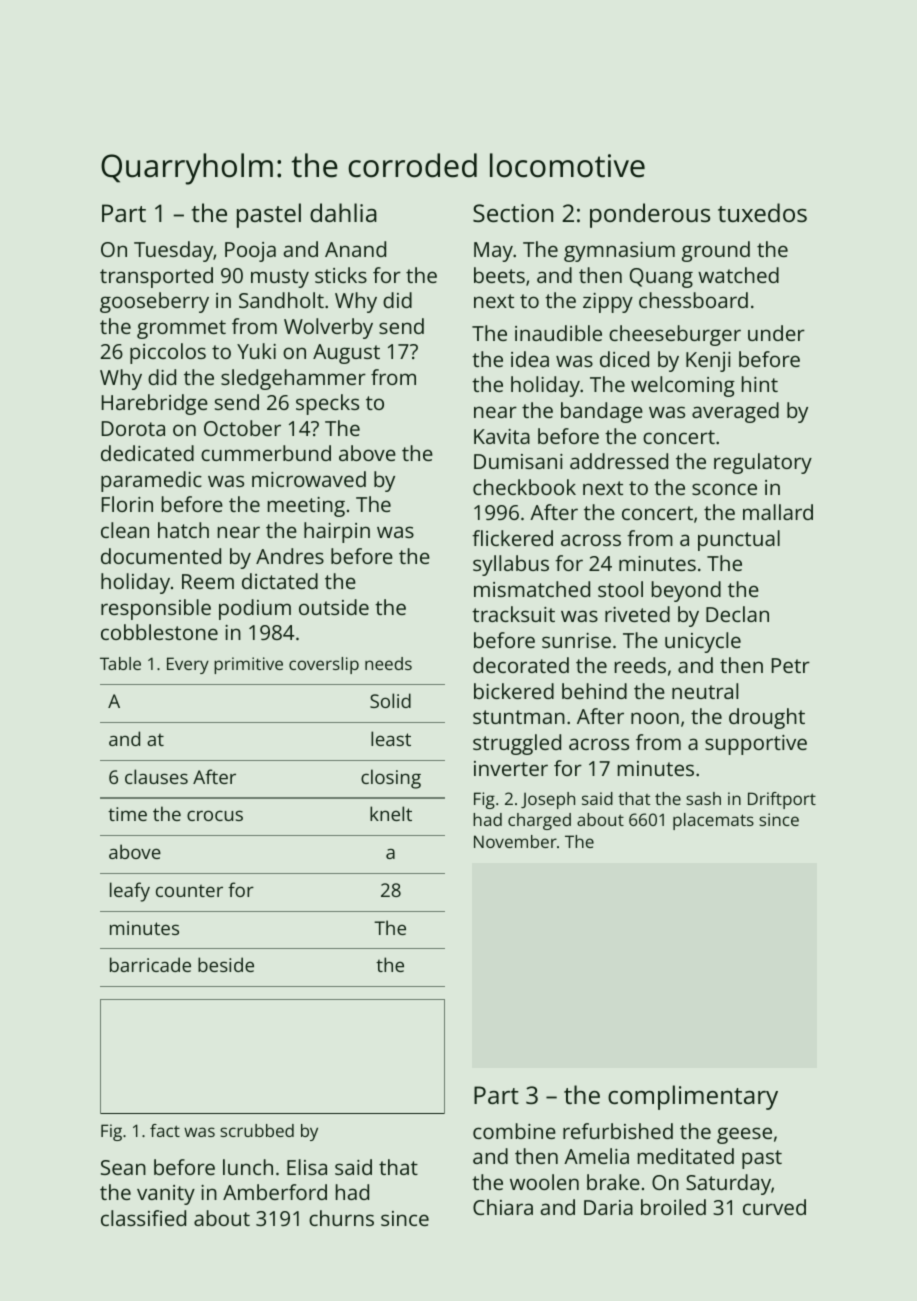  Describe the element at coordinates (503, 1207) in the image. I see `Chiara` at that location.
